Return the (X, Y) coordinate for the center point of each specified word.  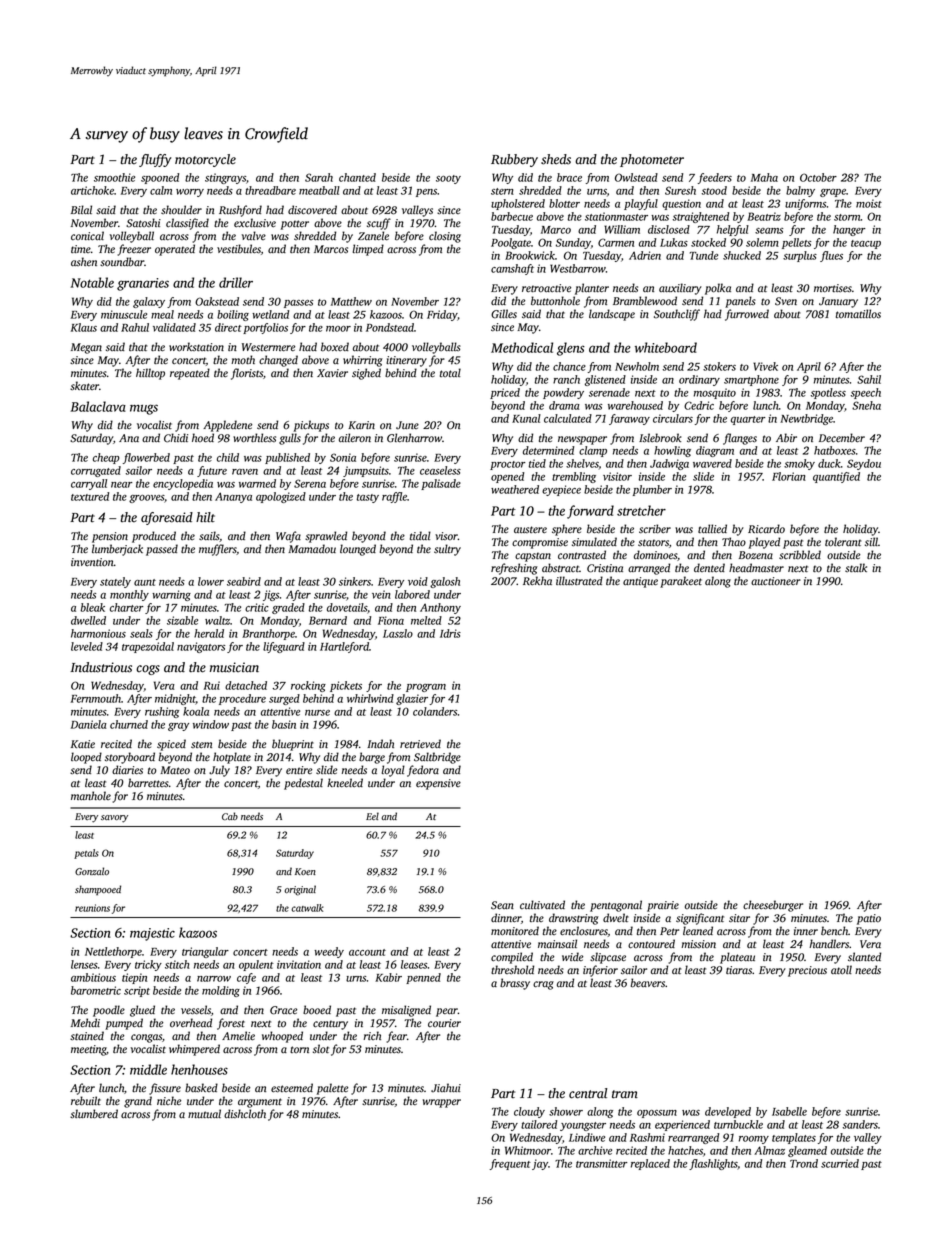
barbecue (512, 216)
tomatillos (858, 314)
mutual (204, 1113)
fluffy (155, 160)
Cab (230, 816)
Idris (450, 633)
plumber (652, 490)
